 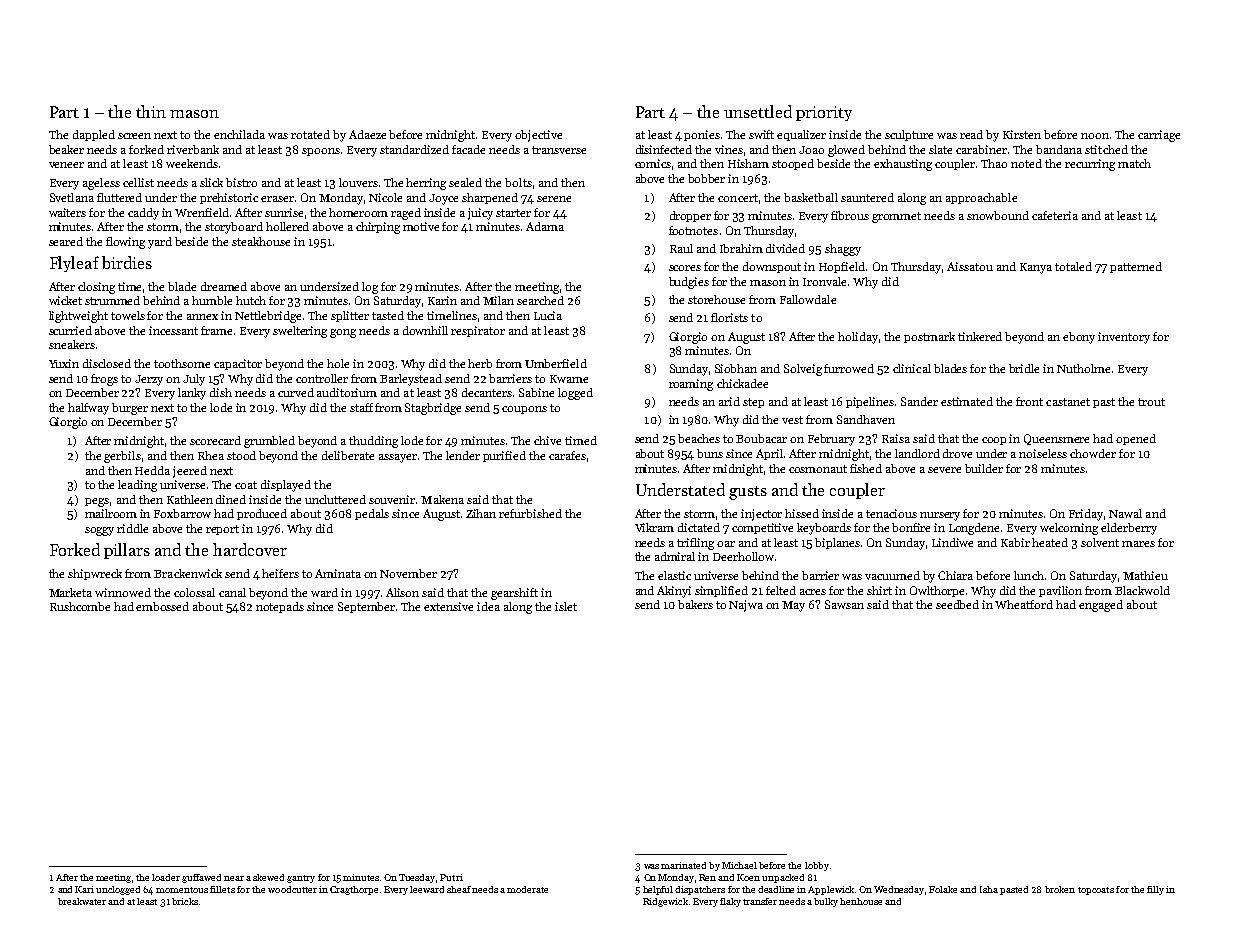 What do you see at coordinates (151, 111) in the image?
I see `thin` at bounding box center [151, 111].
